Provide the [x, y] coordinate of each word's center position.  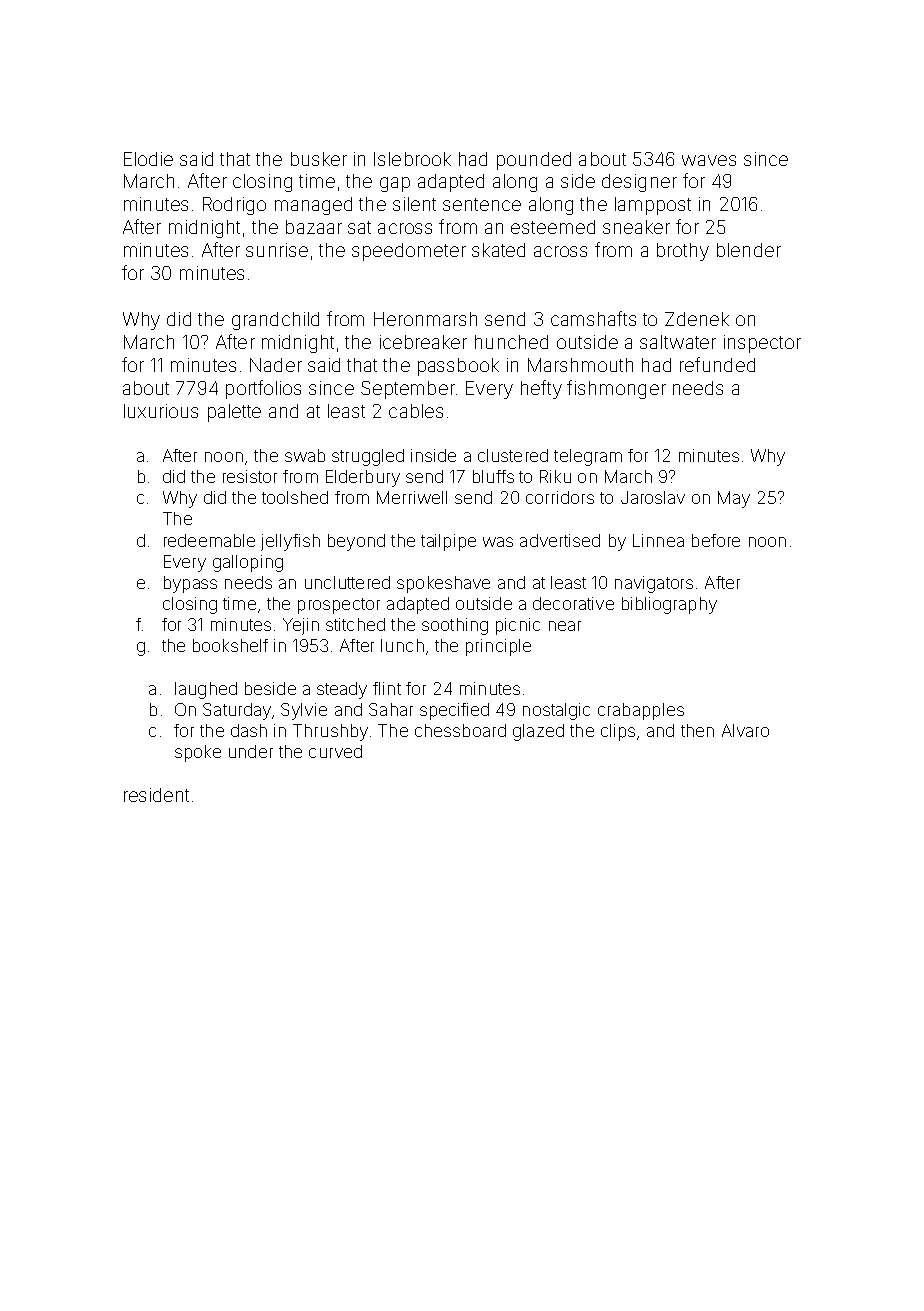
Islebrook [412, 159]
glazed [538, 732]
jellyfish [290, 542]
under [251, 751]
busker [319, 159]
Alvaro [745, 730]
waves [709, 160]
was [498, 542]
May [734, 499]
